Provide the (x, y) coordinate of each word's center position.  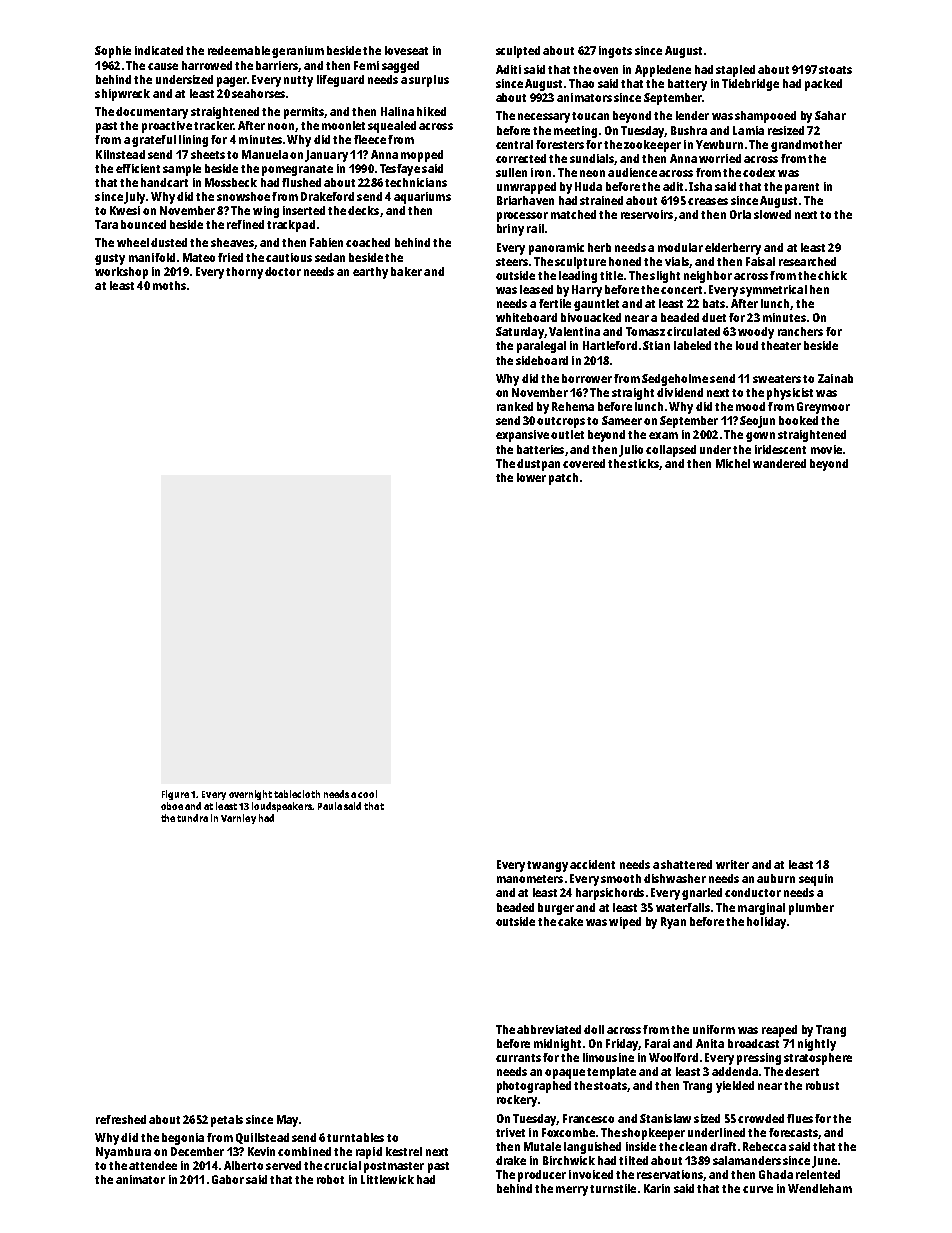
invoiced (591, 1174)
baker (406, 271)
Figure (175, 795)
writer (732, 864)
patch (563, 479)
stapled (735, 71)
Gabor (228, 1179)
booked (798, 420)
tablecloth (297, 794)
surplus (429, 81)
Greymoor (823, 408)
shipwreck (122, 95)
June (824, 1162)
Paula (330, 806)
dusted (169, 242)
